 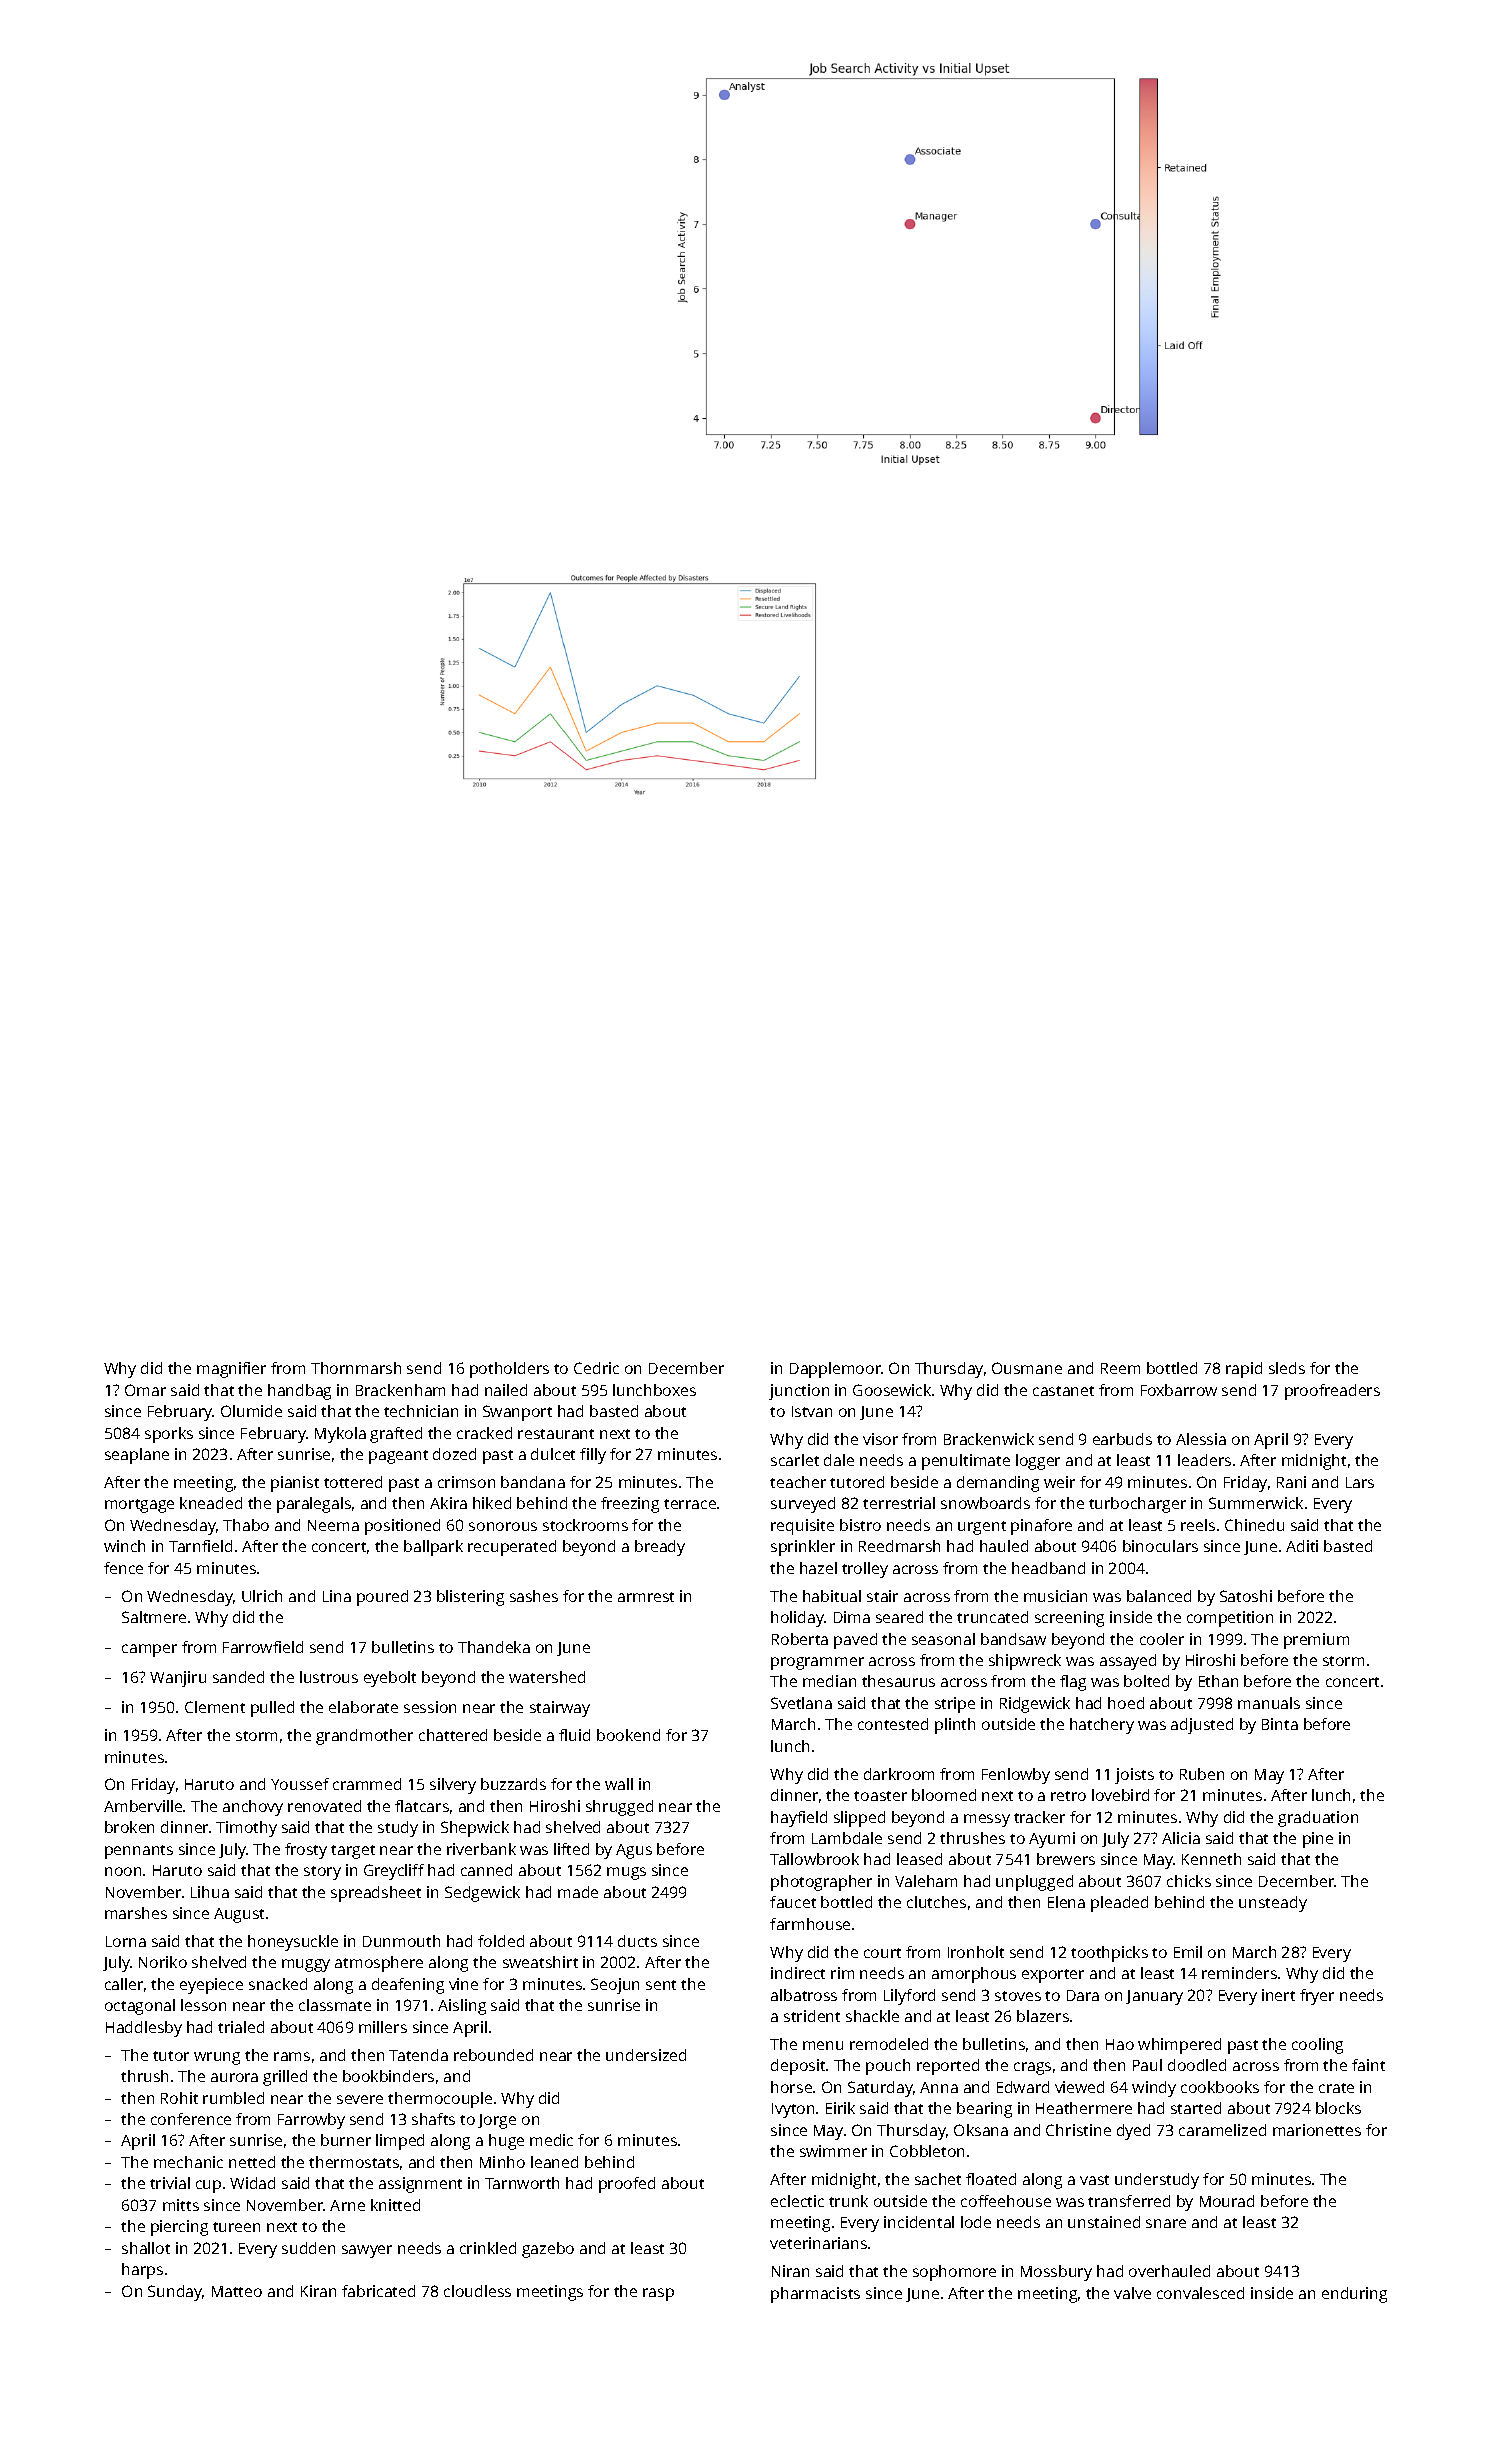 What do you see at coordinates (554, 2162) in the document?
I see `leaned` at bounding box center [554, 2162].
